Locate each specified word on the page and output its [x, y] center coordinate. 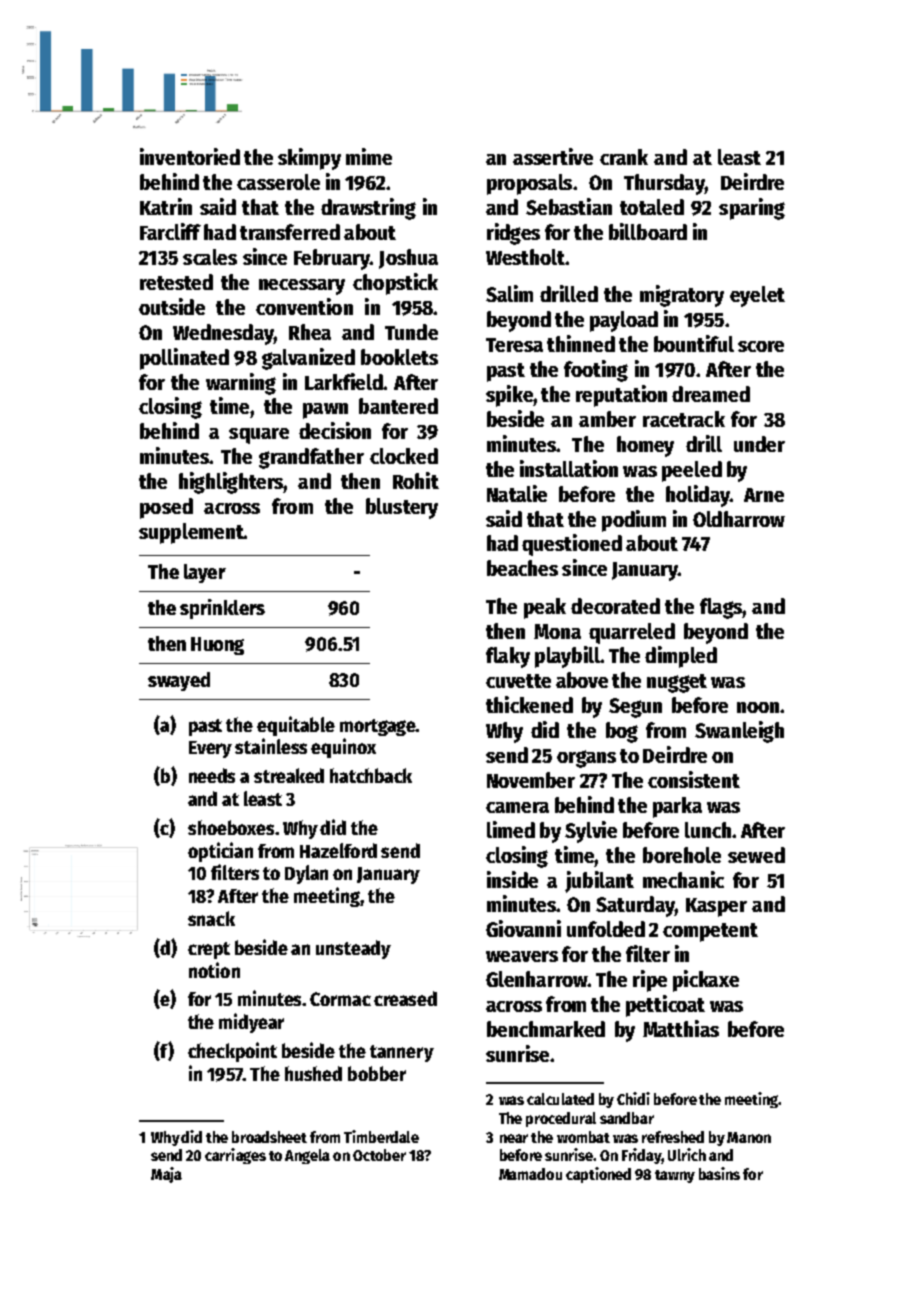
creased [405, 998]
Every [210, 749]
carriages [235, 1156]
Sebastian [569, 206]
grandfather [311, 458]
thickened [529, 704]
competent [710, 932]
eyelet [757, 296]
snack [211, 918]
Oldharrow [739, 519]
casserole [278, 182]
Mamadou [530, 1174]
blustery [402, 508]
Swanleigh [739, 732]
